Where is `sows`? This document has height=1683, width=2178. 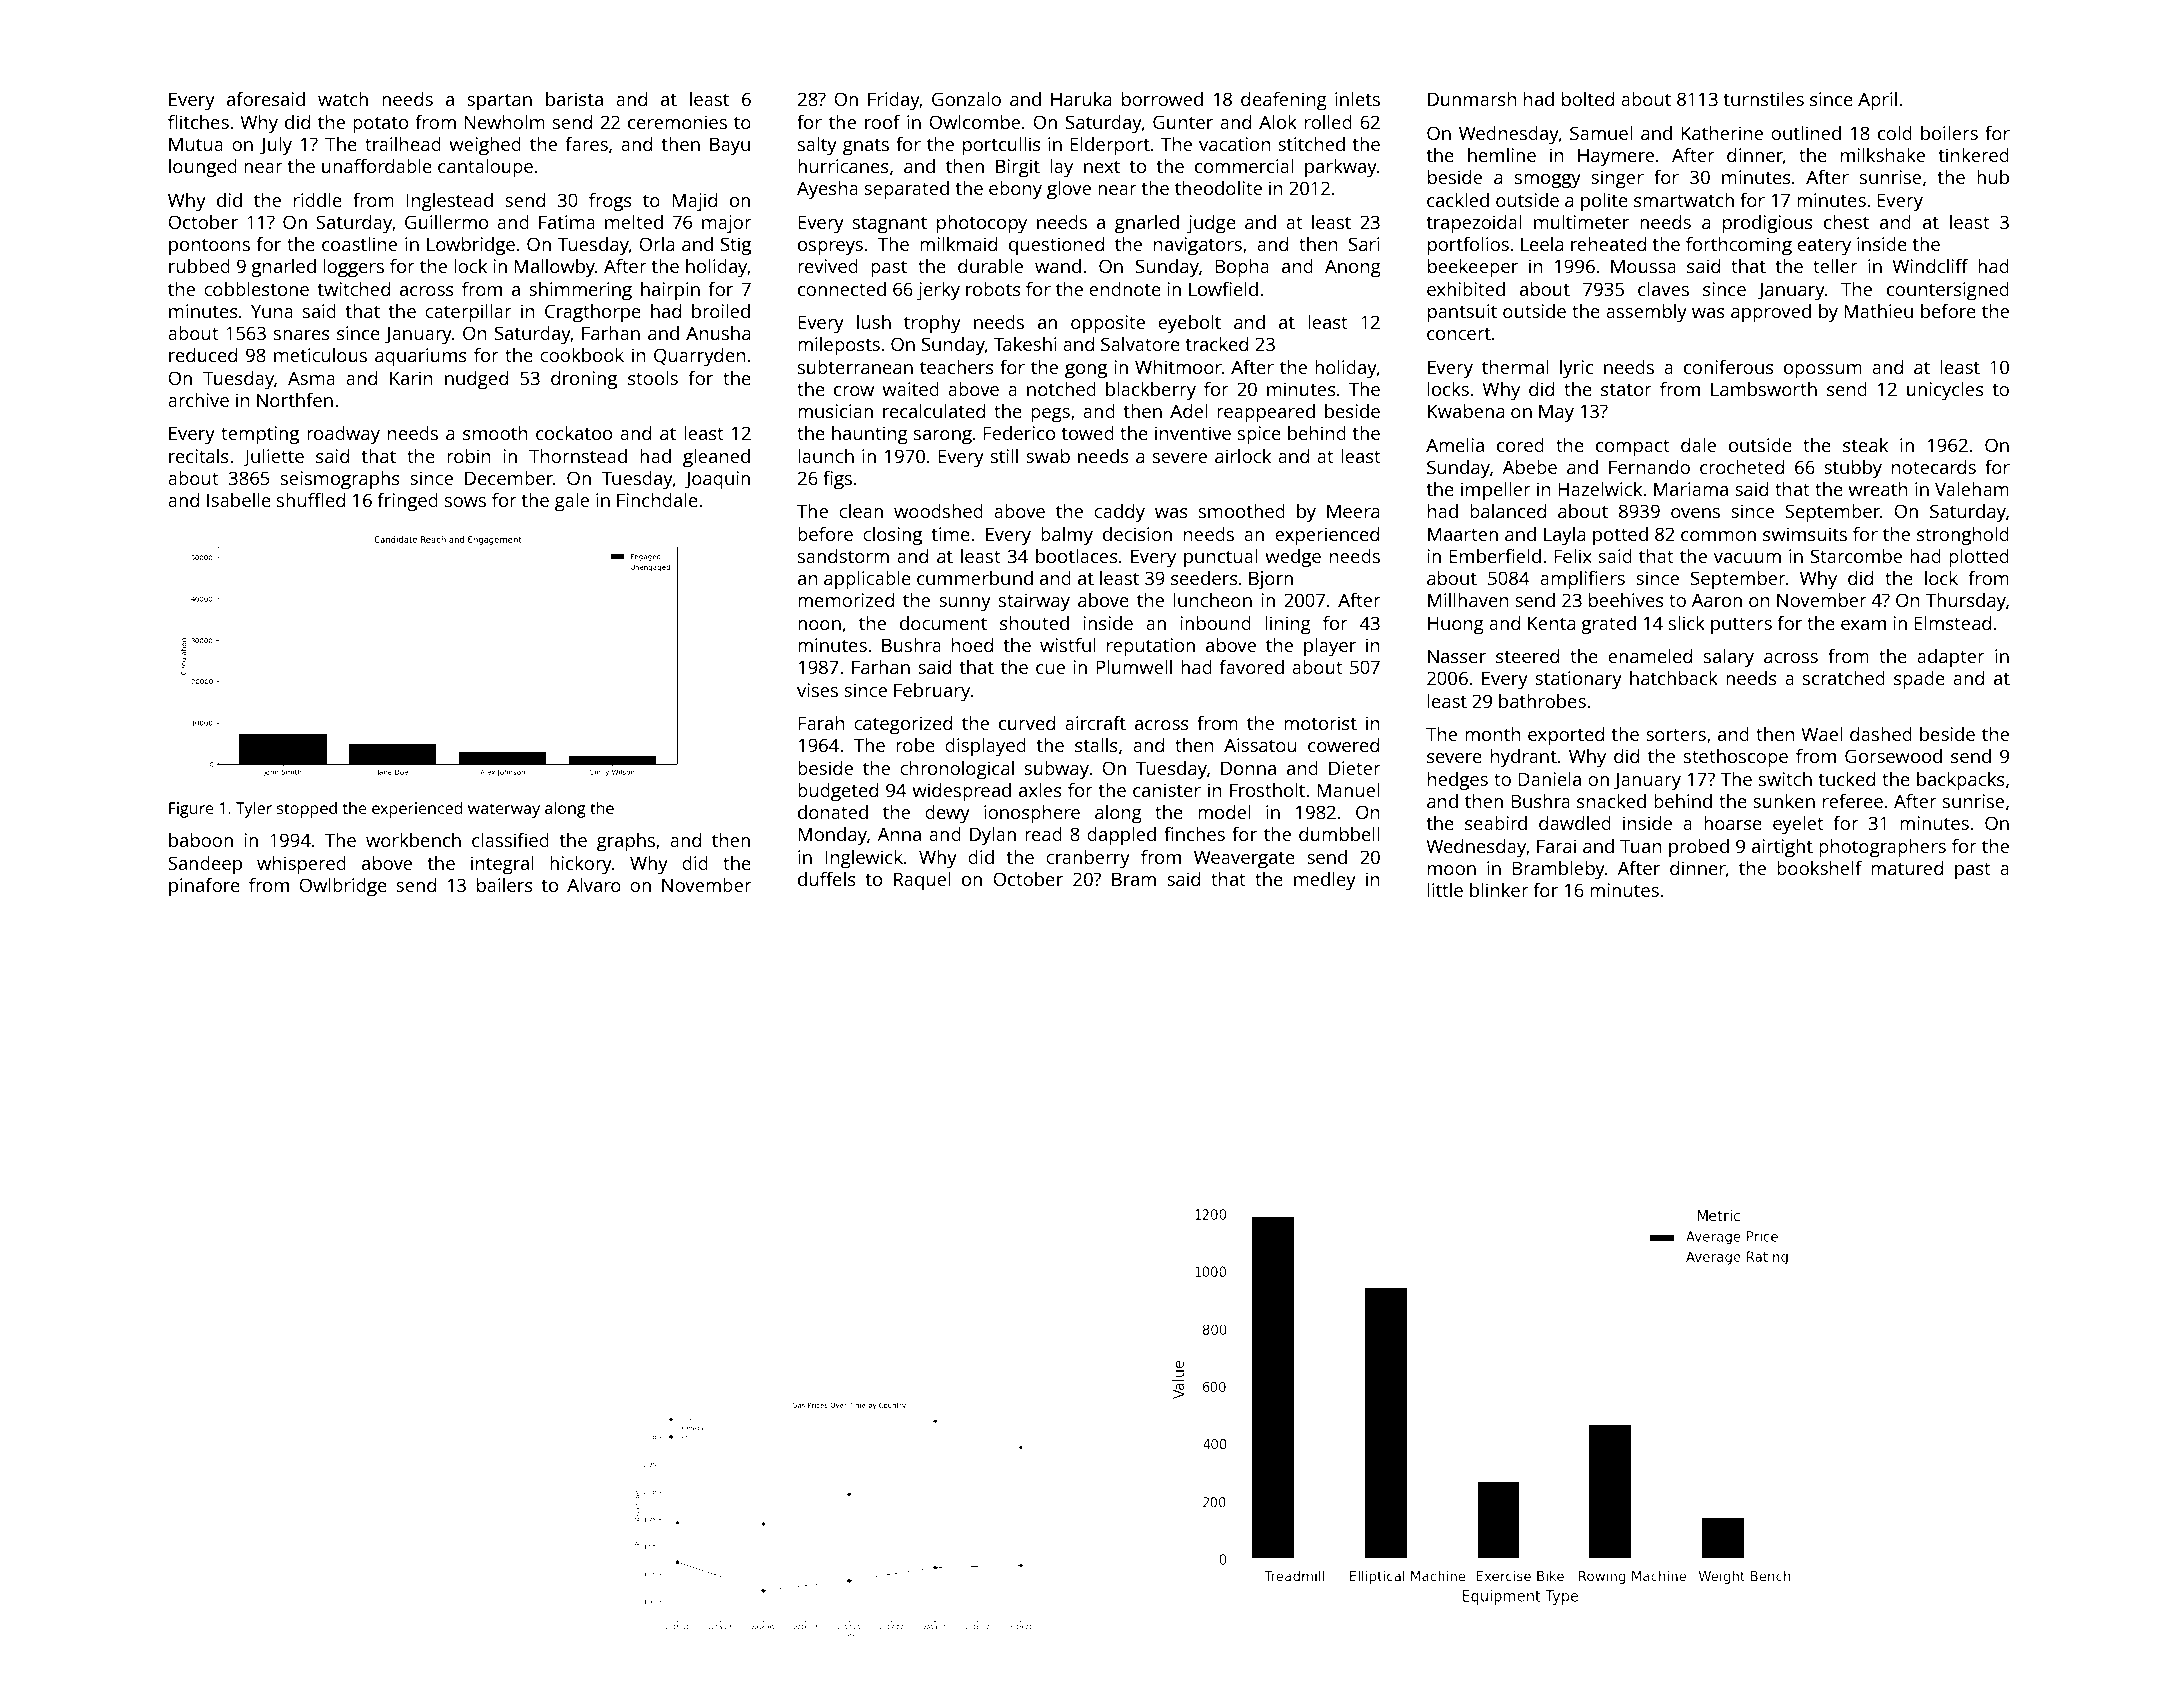 sows is located at coordinates (465, 502).
